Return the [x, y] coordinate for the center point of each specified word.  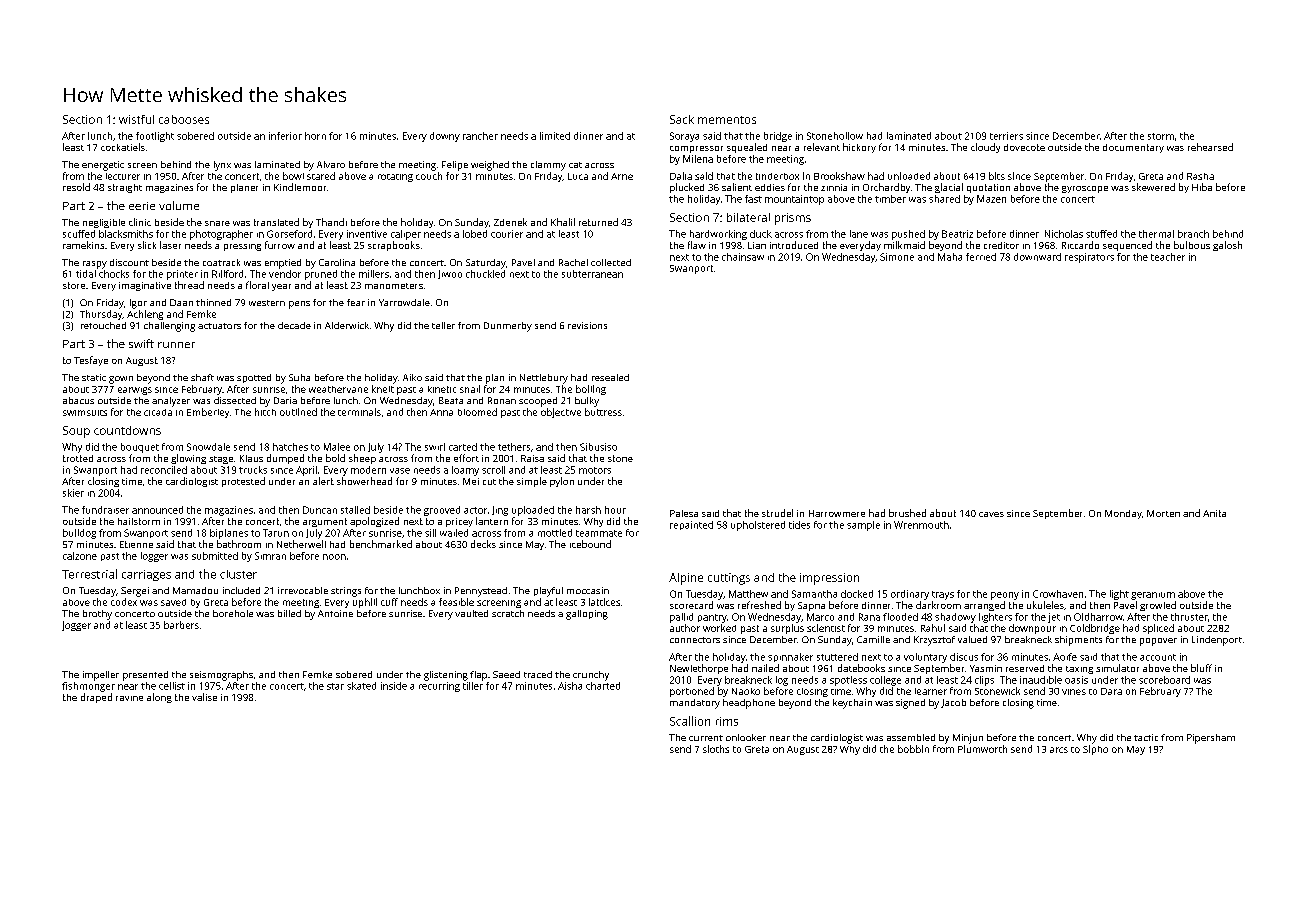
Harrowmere [837, 513]
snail [470, 389]
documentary [1133, 148]
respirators [1089, 258]
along [159, 698]
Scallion [690, 721]
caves [991, 514]
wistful [136, 119]
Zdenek [510, 222]
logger [154, 557]
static [94, 377]
